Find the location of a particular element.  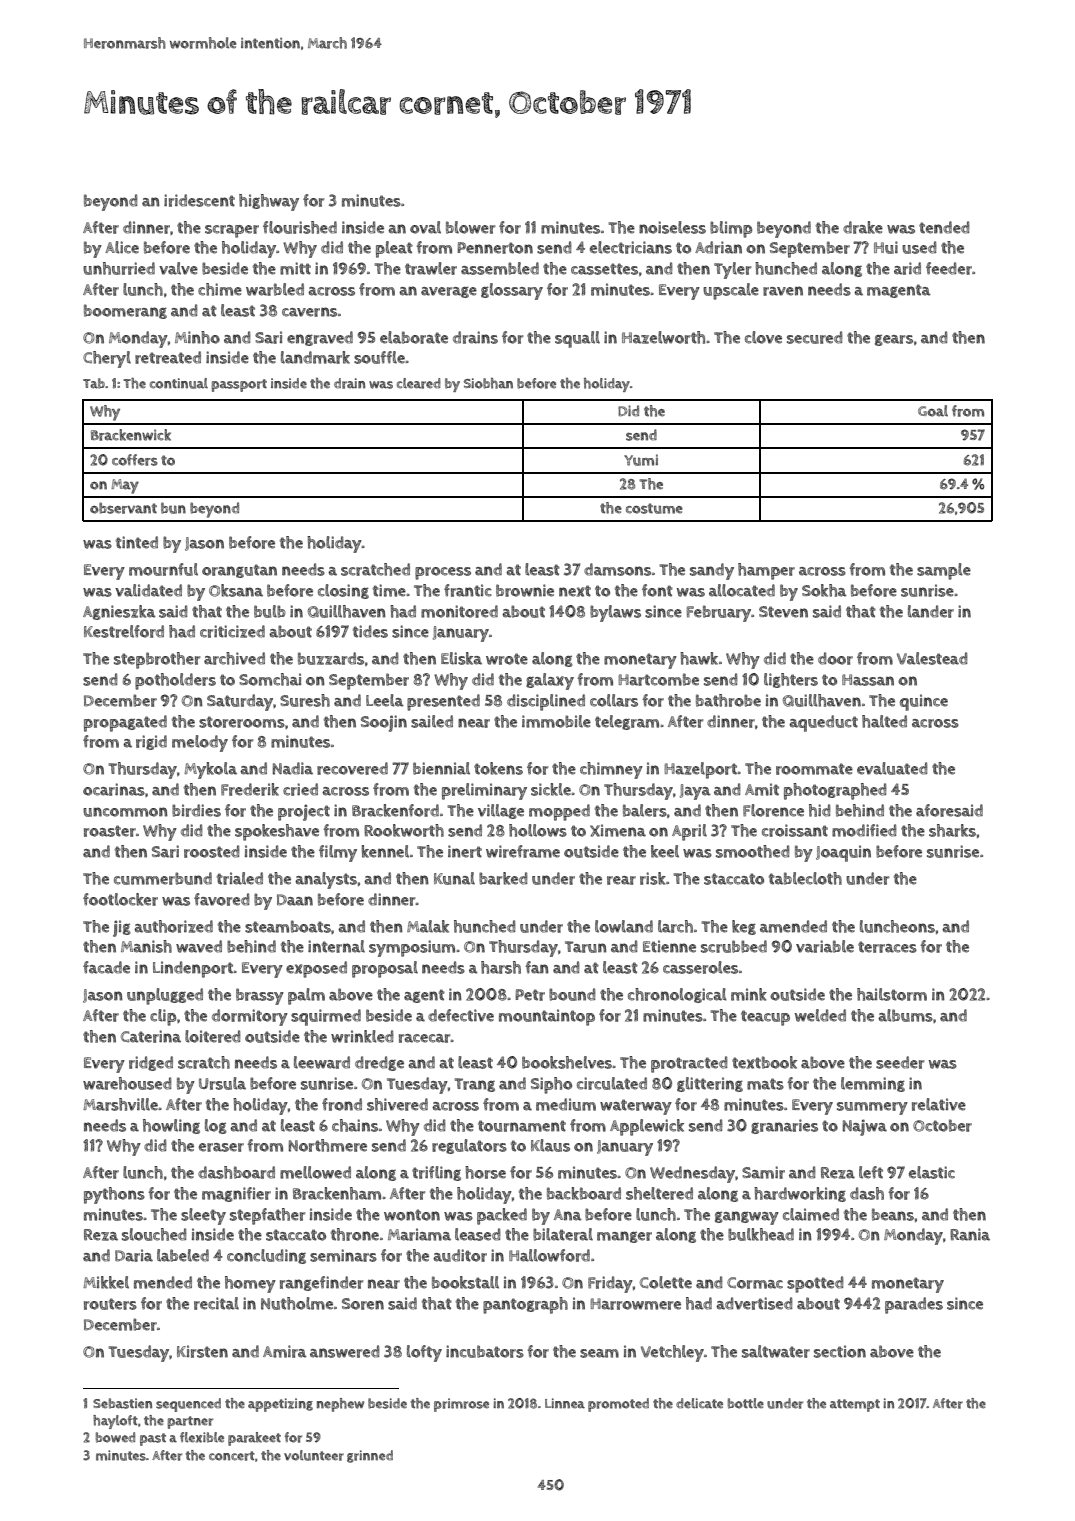

preliminary is located at coordinates (484, 791).
